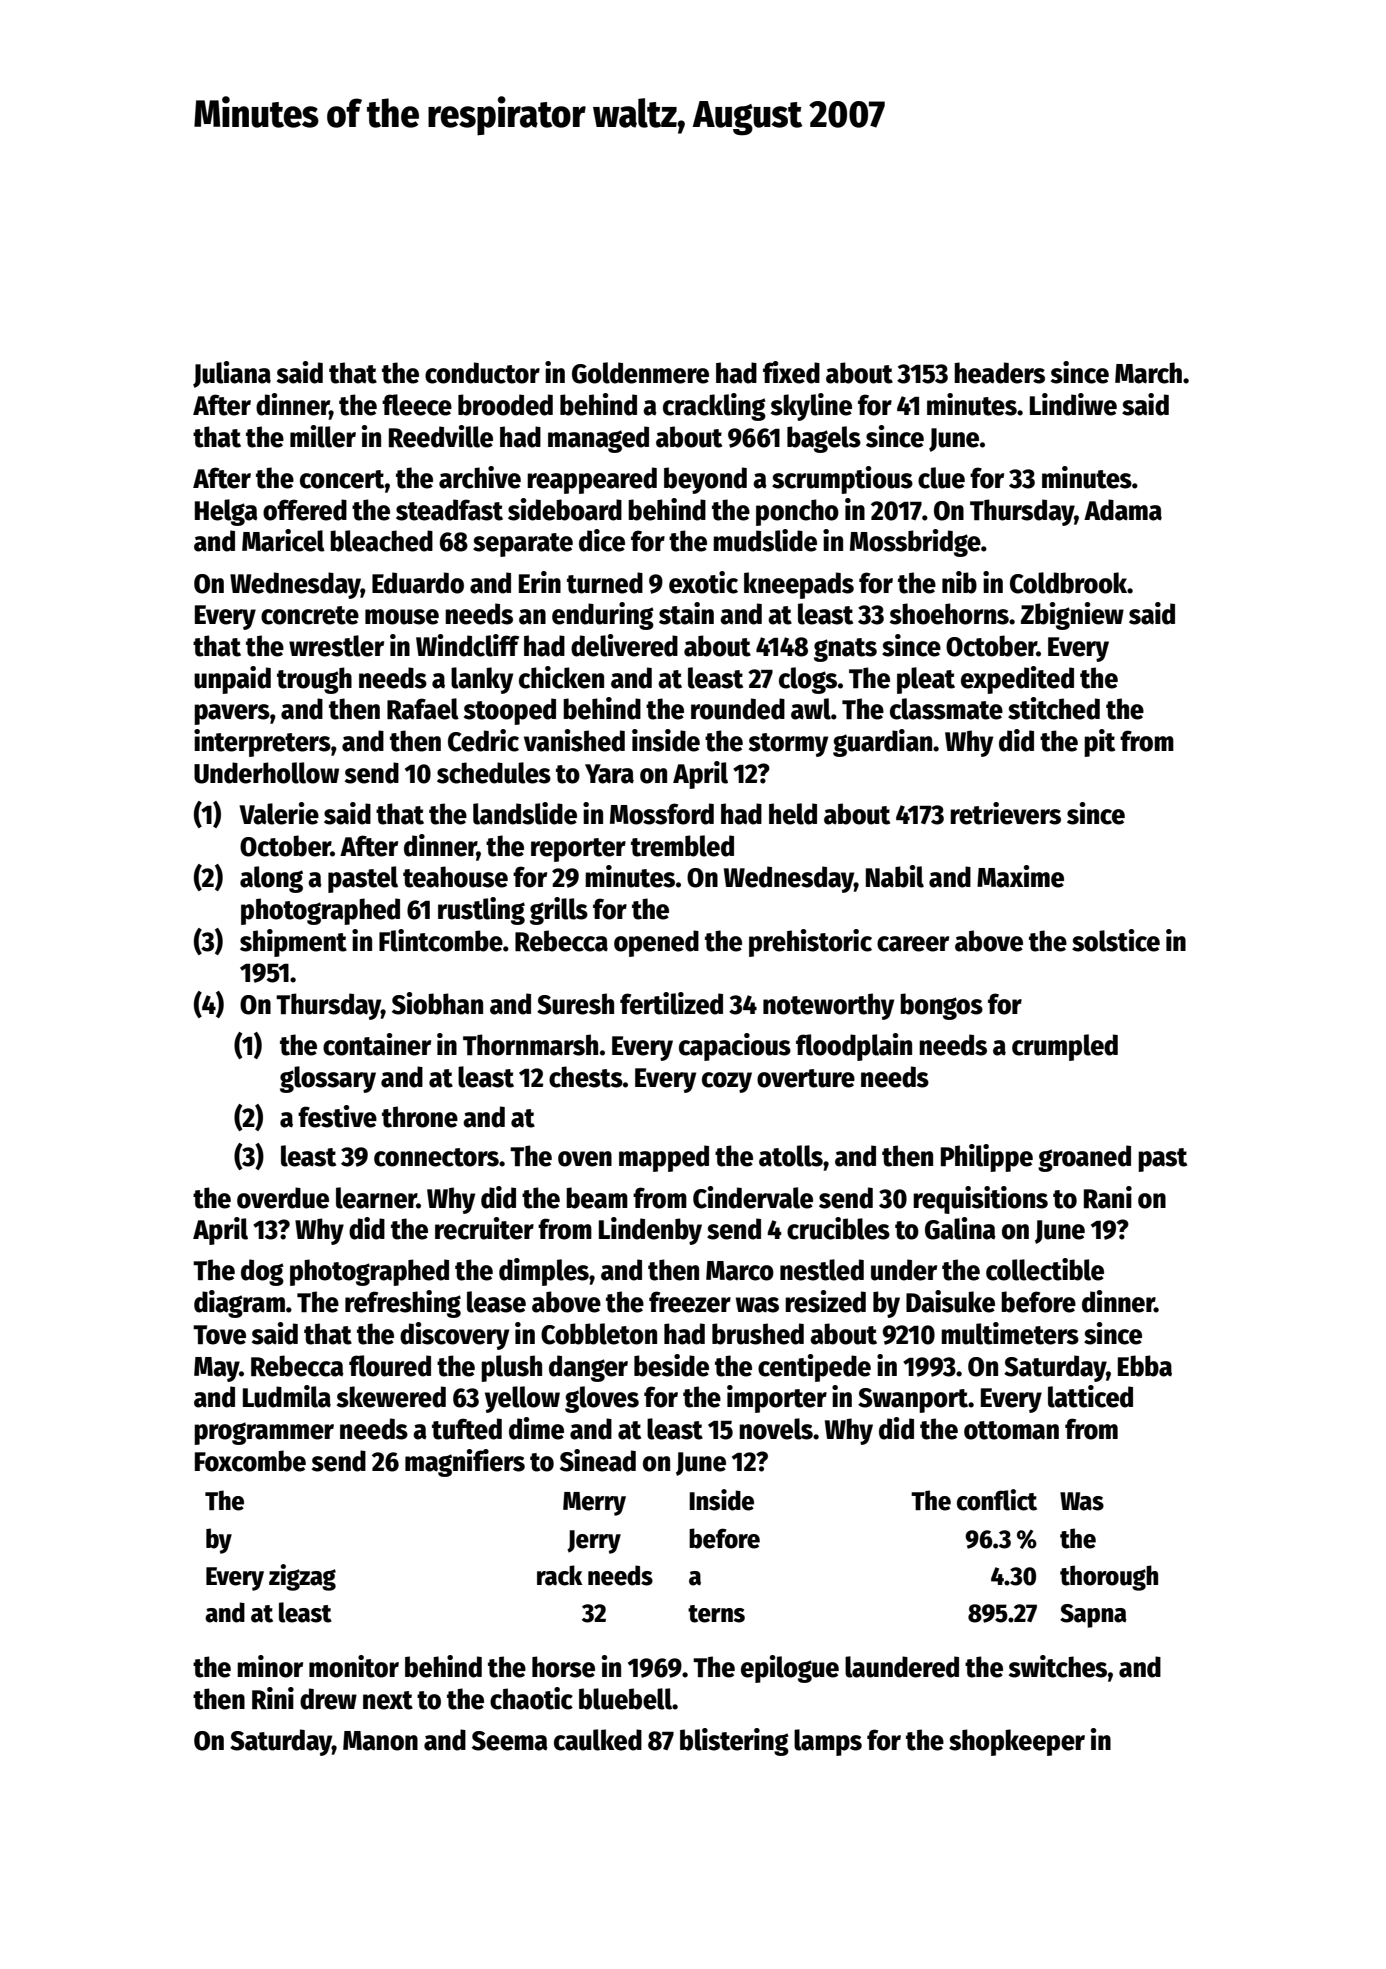  What do you see at coordinates (788, 745) in the screenshot?
I see `stormy` at bounding box center [788, 745].
